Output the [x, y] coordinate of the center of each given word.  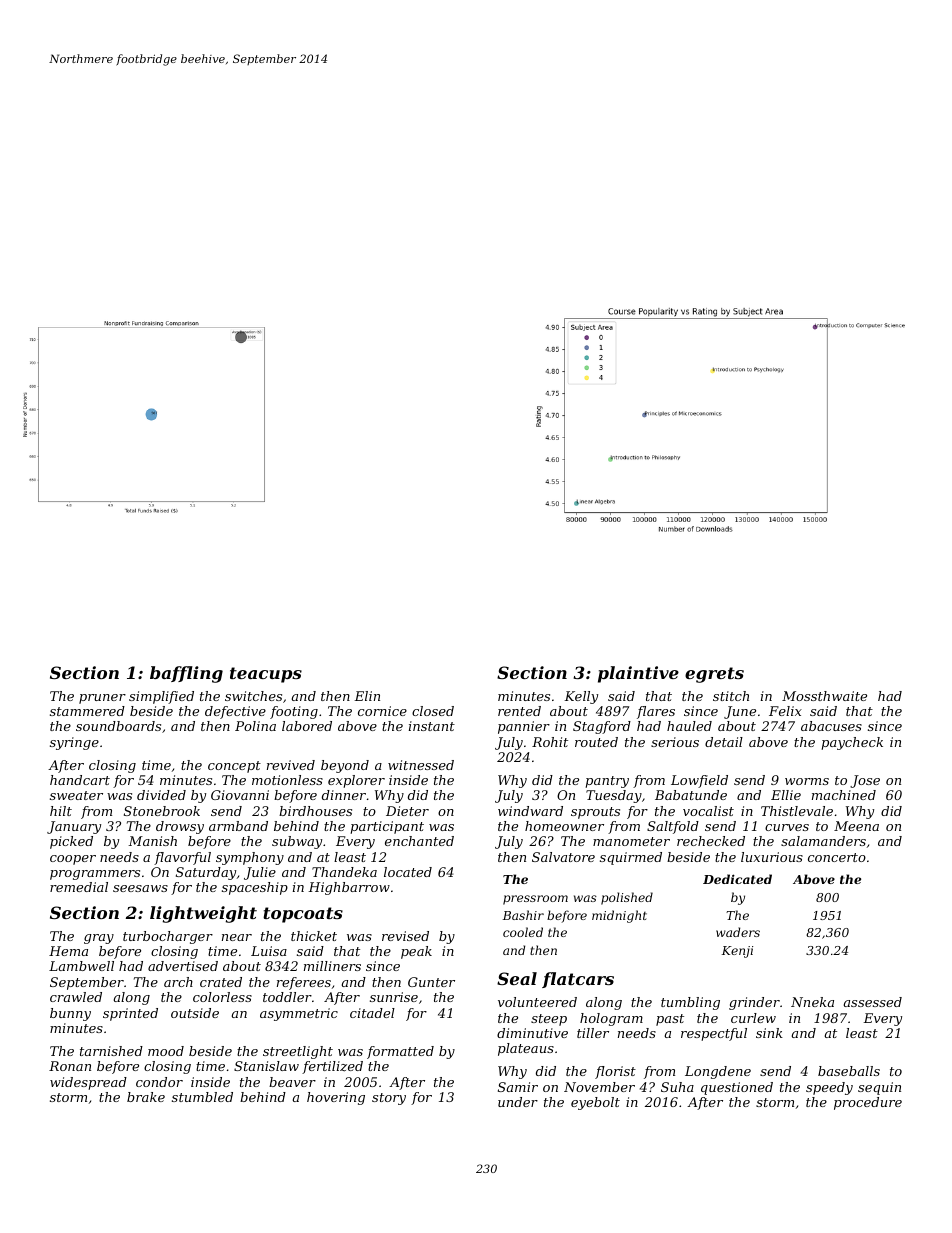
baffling [186, 674]
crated [221, 982]
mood [166, 1051]
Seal [517, 978]
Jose [865, 781]
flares [656, 712]
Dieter [407, 811]
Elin [367, 696]
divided [161, 795]
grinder [754, 1003]
